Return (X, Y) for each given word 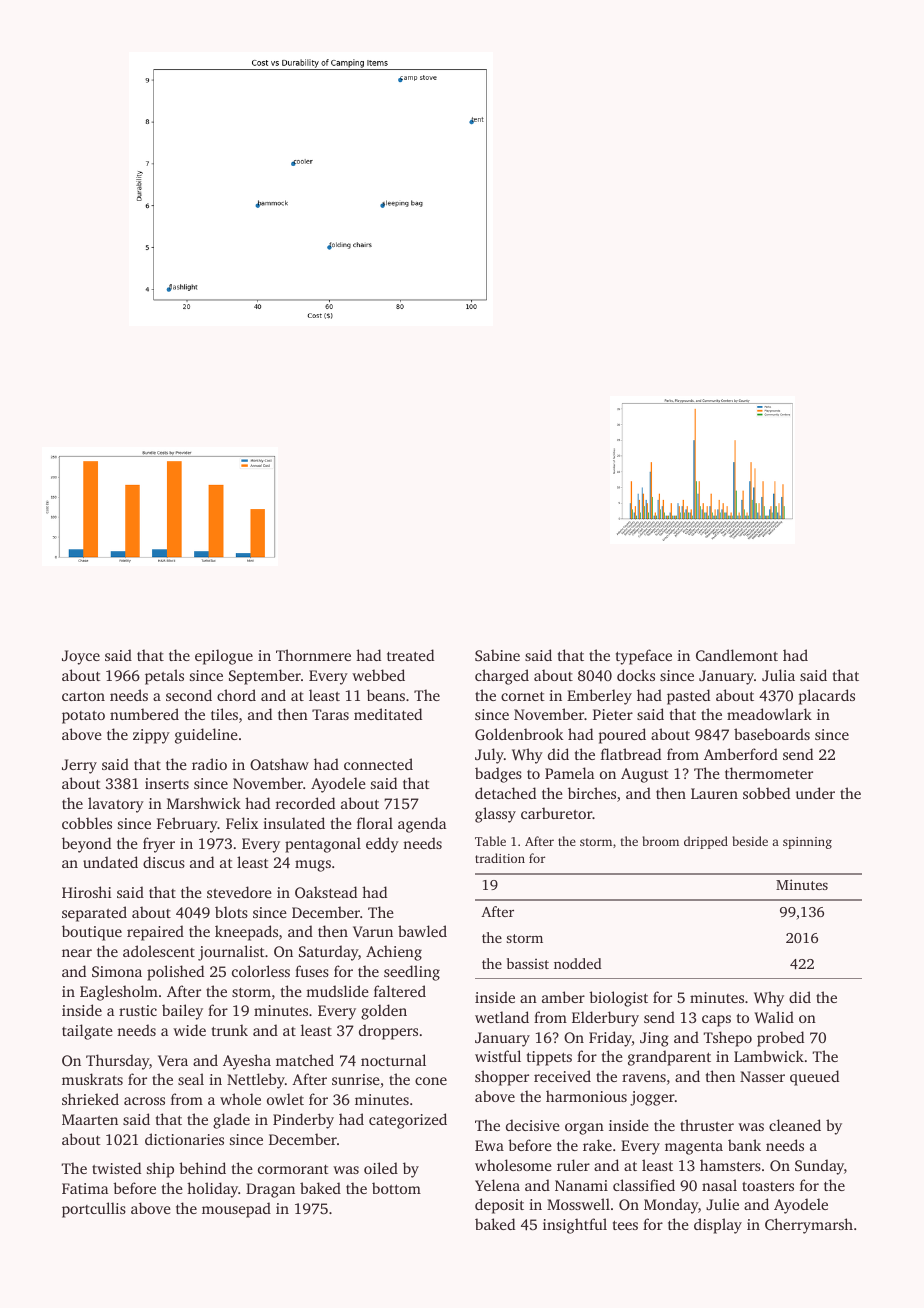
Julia (778, 675)
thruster (707, 1125)
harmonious (586, 1096)
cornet (523, 696)
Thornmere (313, 655)
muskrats (92, 1079)
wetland (502, 1017)
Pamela (569, 773)
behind (202, 1168)
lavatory (116, 805)
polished (175, 973)
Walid (774, 1017)
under (815, 793)
